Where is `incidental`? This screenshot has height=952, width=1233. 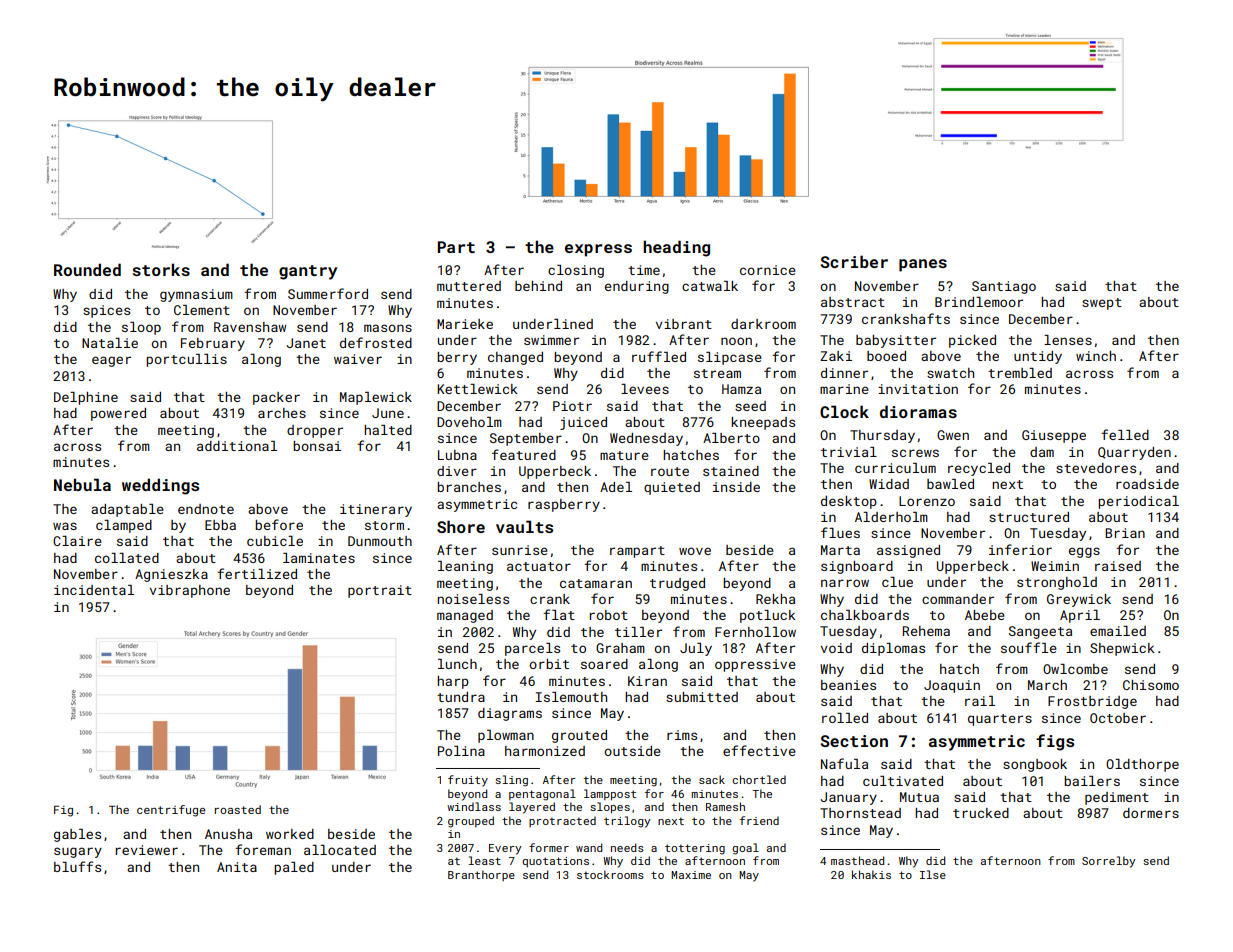 incidental is located at coordinates (94, 590).
